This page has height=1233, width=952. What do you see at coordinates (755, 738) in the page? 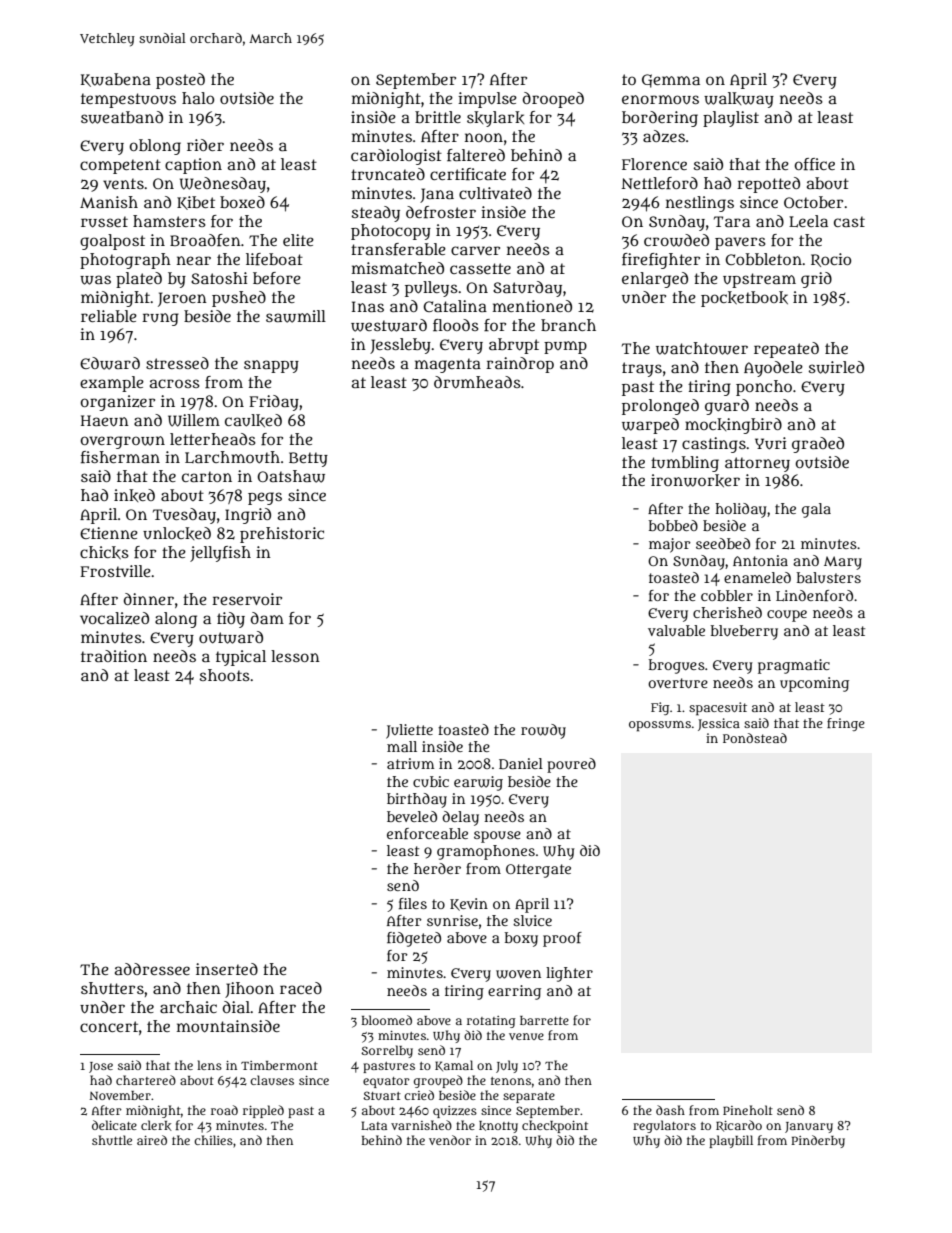
I see `Pondstead` at bounding box center [755, 738].
